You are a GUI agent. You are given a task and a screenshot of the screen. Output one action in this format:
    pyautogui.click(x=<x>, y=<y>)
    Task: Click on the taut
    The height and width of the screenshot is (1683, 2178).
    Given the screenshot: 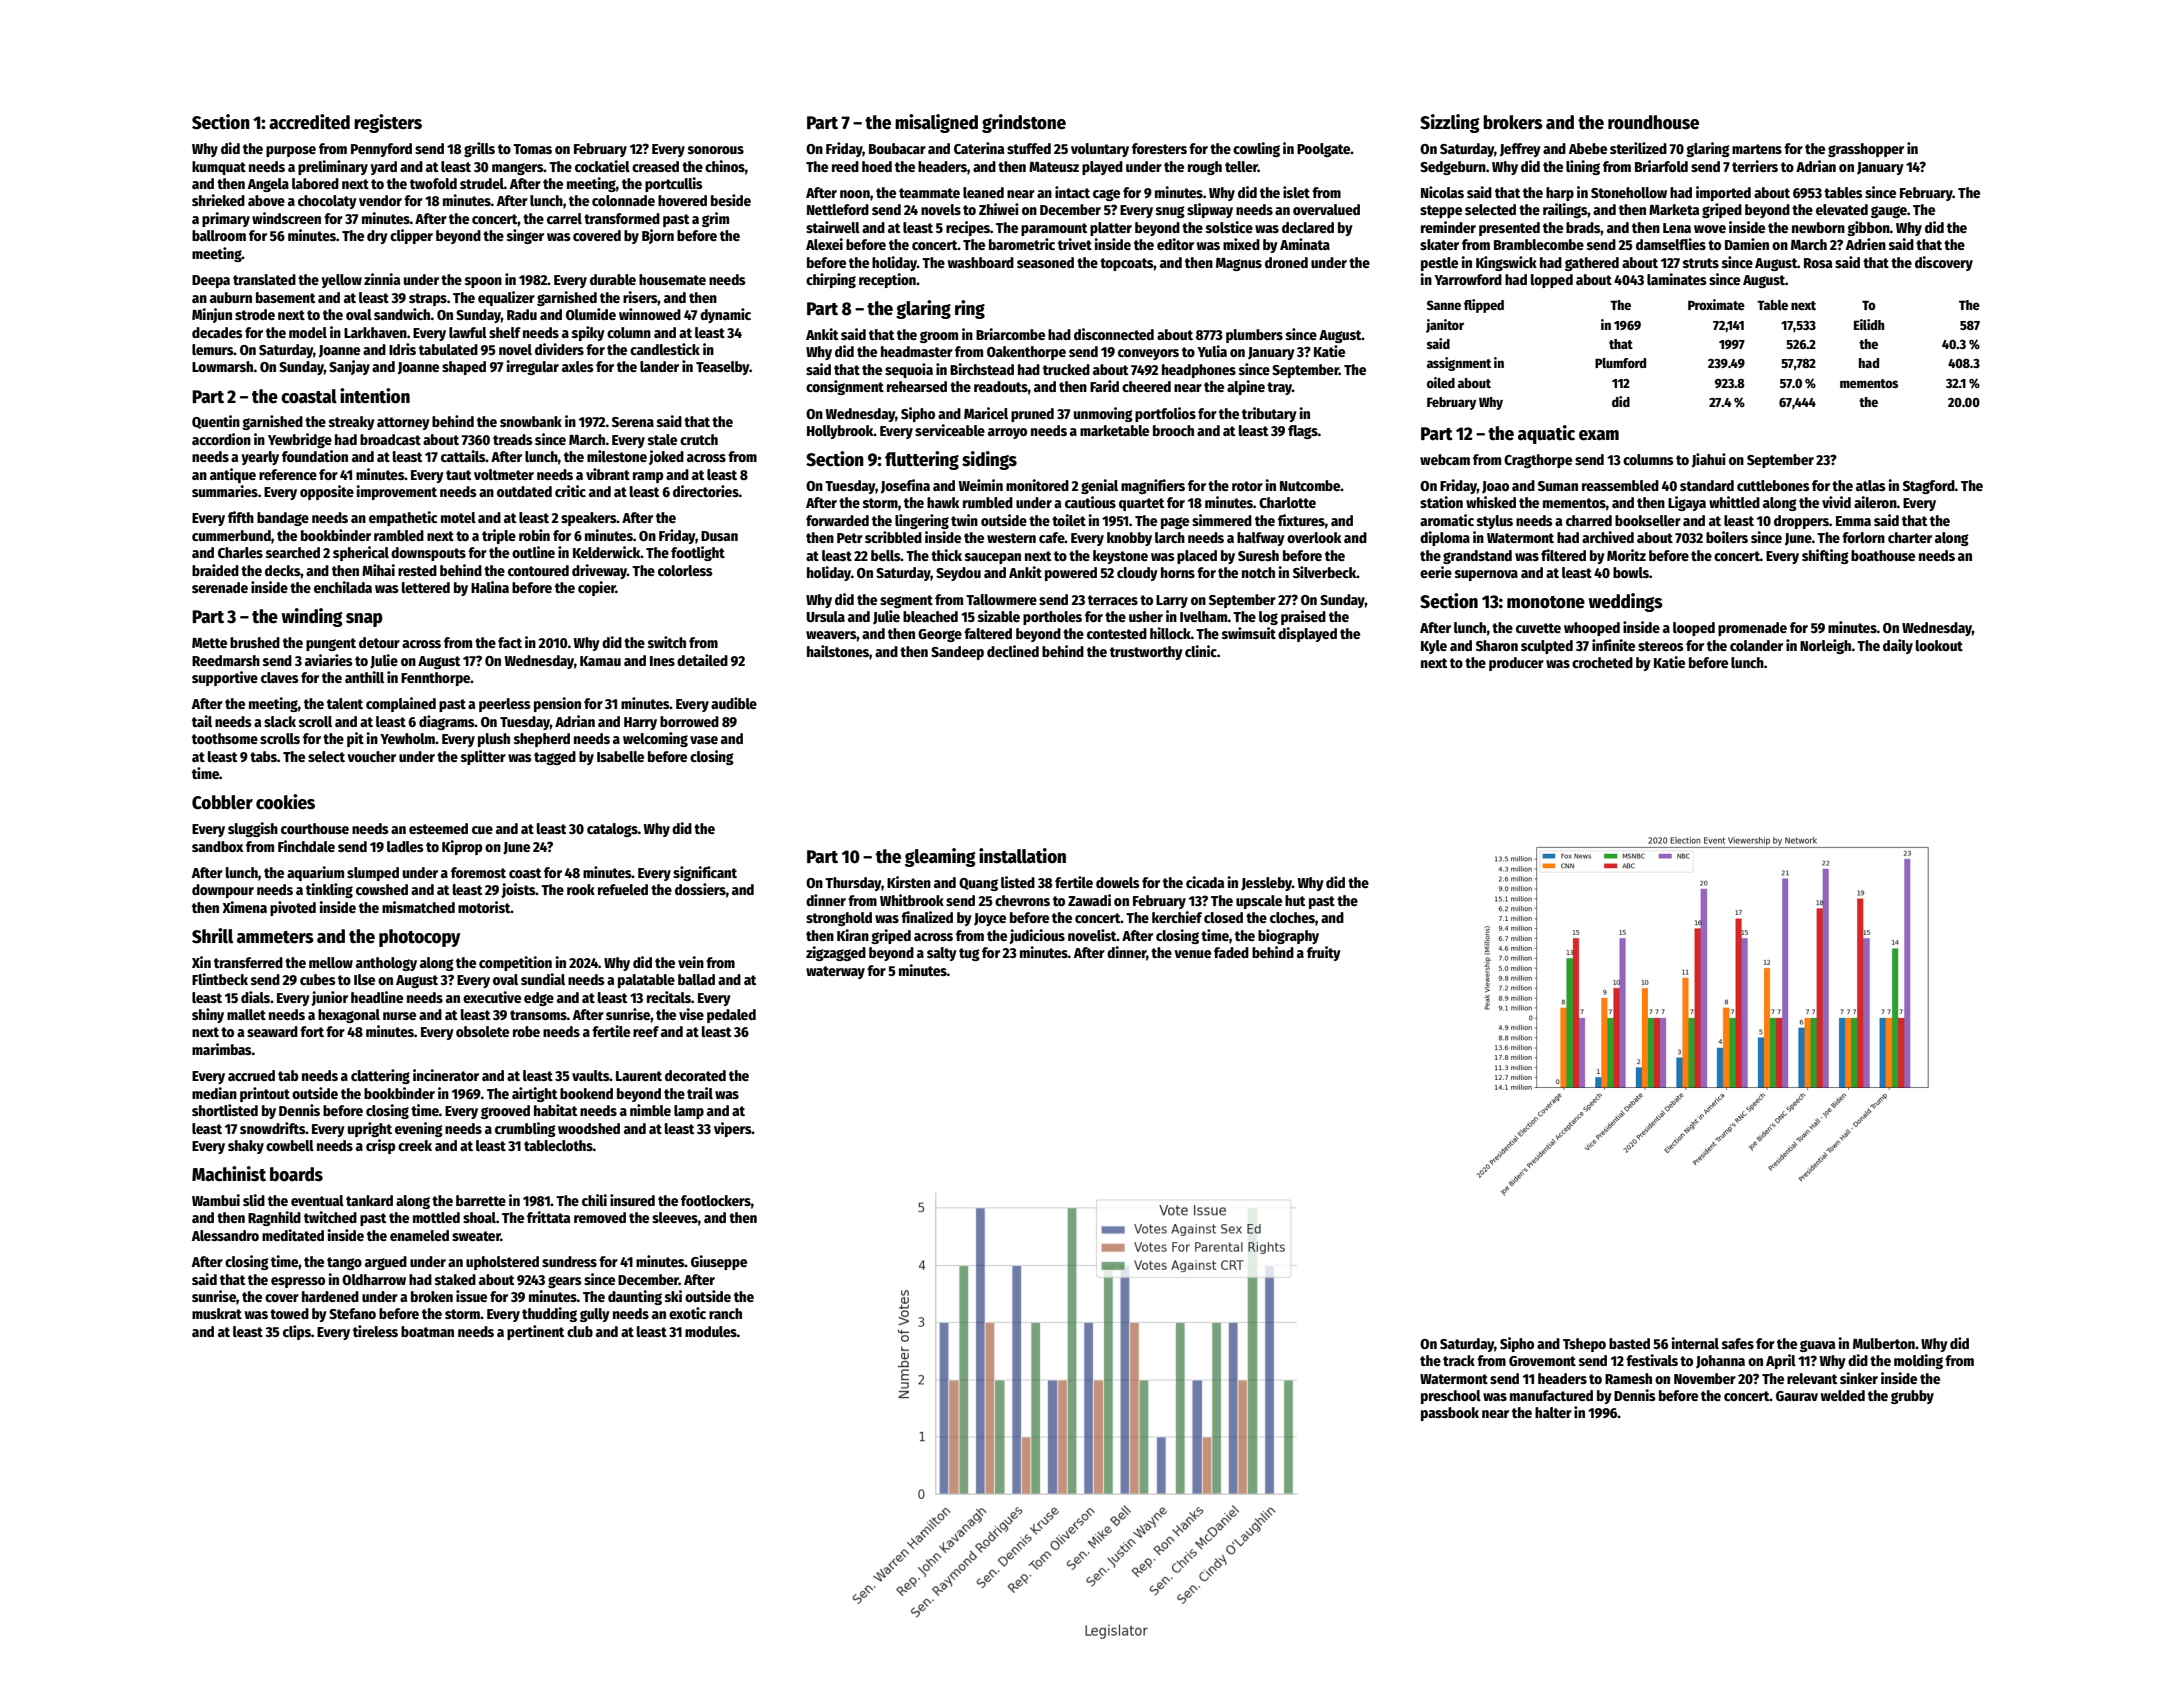 What is the action you would take?
    pyautogui.click(x=459, y=475)
